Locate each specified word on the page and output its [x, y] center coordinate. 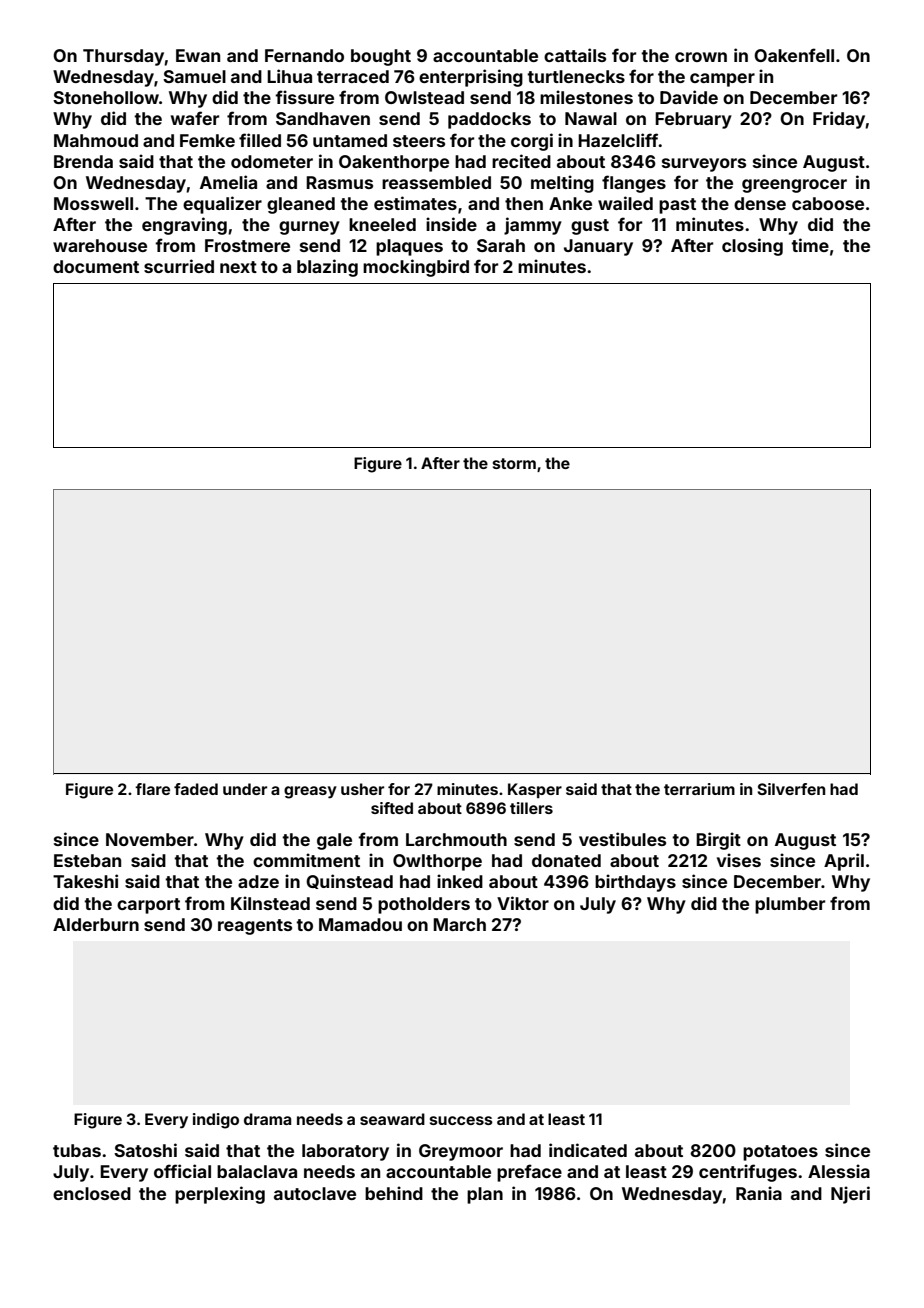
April [844, 862]
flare [152, 789]
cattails [575, 55]
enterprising [471, 78]
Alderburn [96, 924]
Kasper [535, 790]
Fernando [304, 55]
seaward [392, 1119]
